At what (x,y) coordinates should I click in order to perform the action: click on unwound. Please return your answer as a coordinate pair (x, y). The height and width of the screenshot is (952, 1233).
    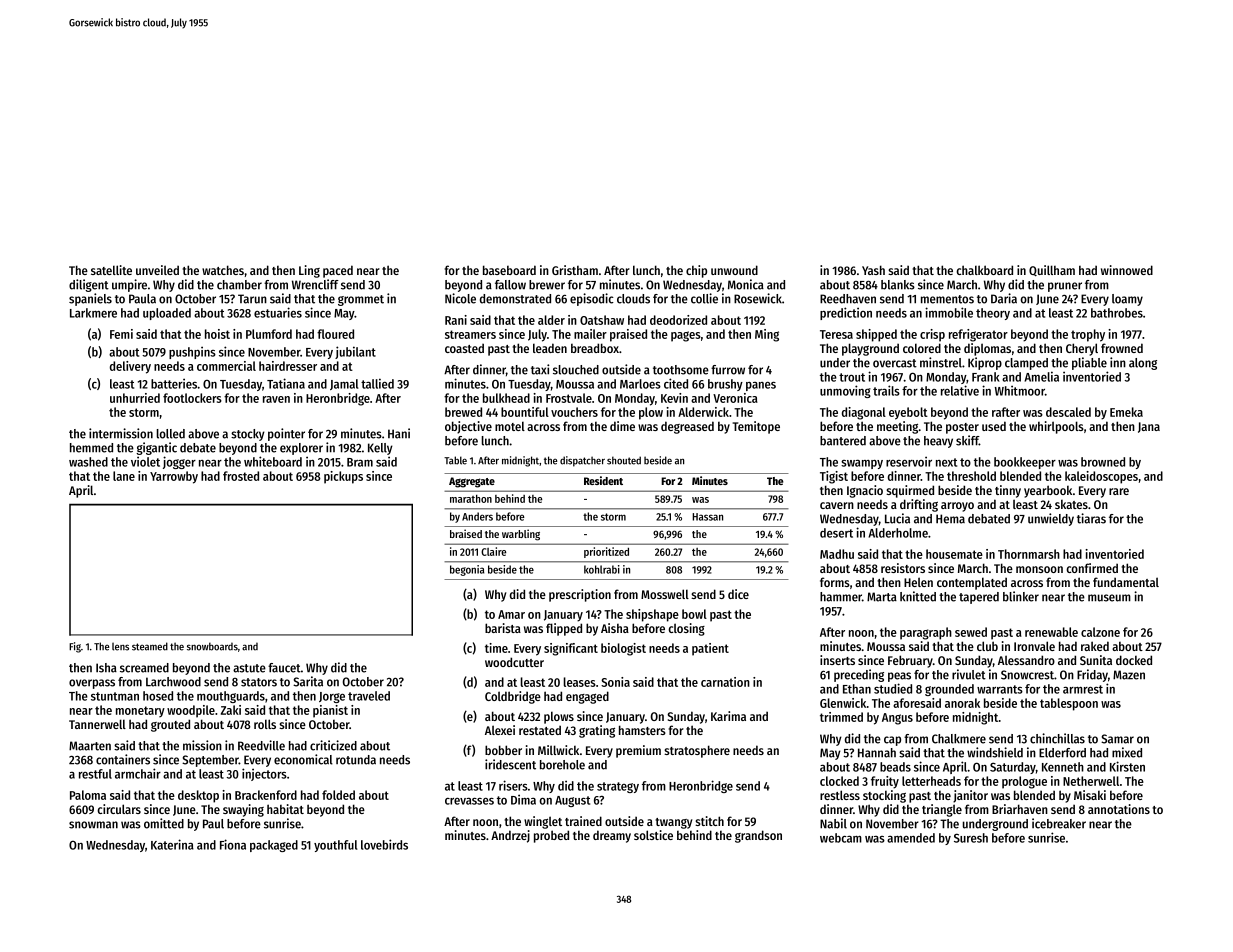
    Looking at the image, I should click on (734, 270).
